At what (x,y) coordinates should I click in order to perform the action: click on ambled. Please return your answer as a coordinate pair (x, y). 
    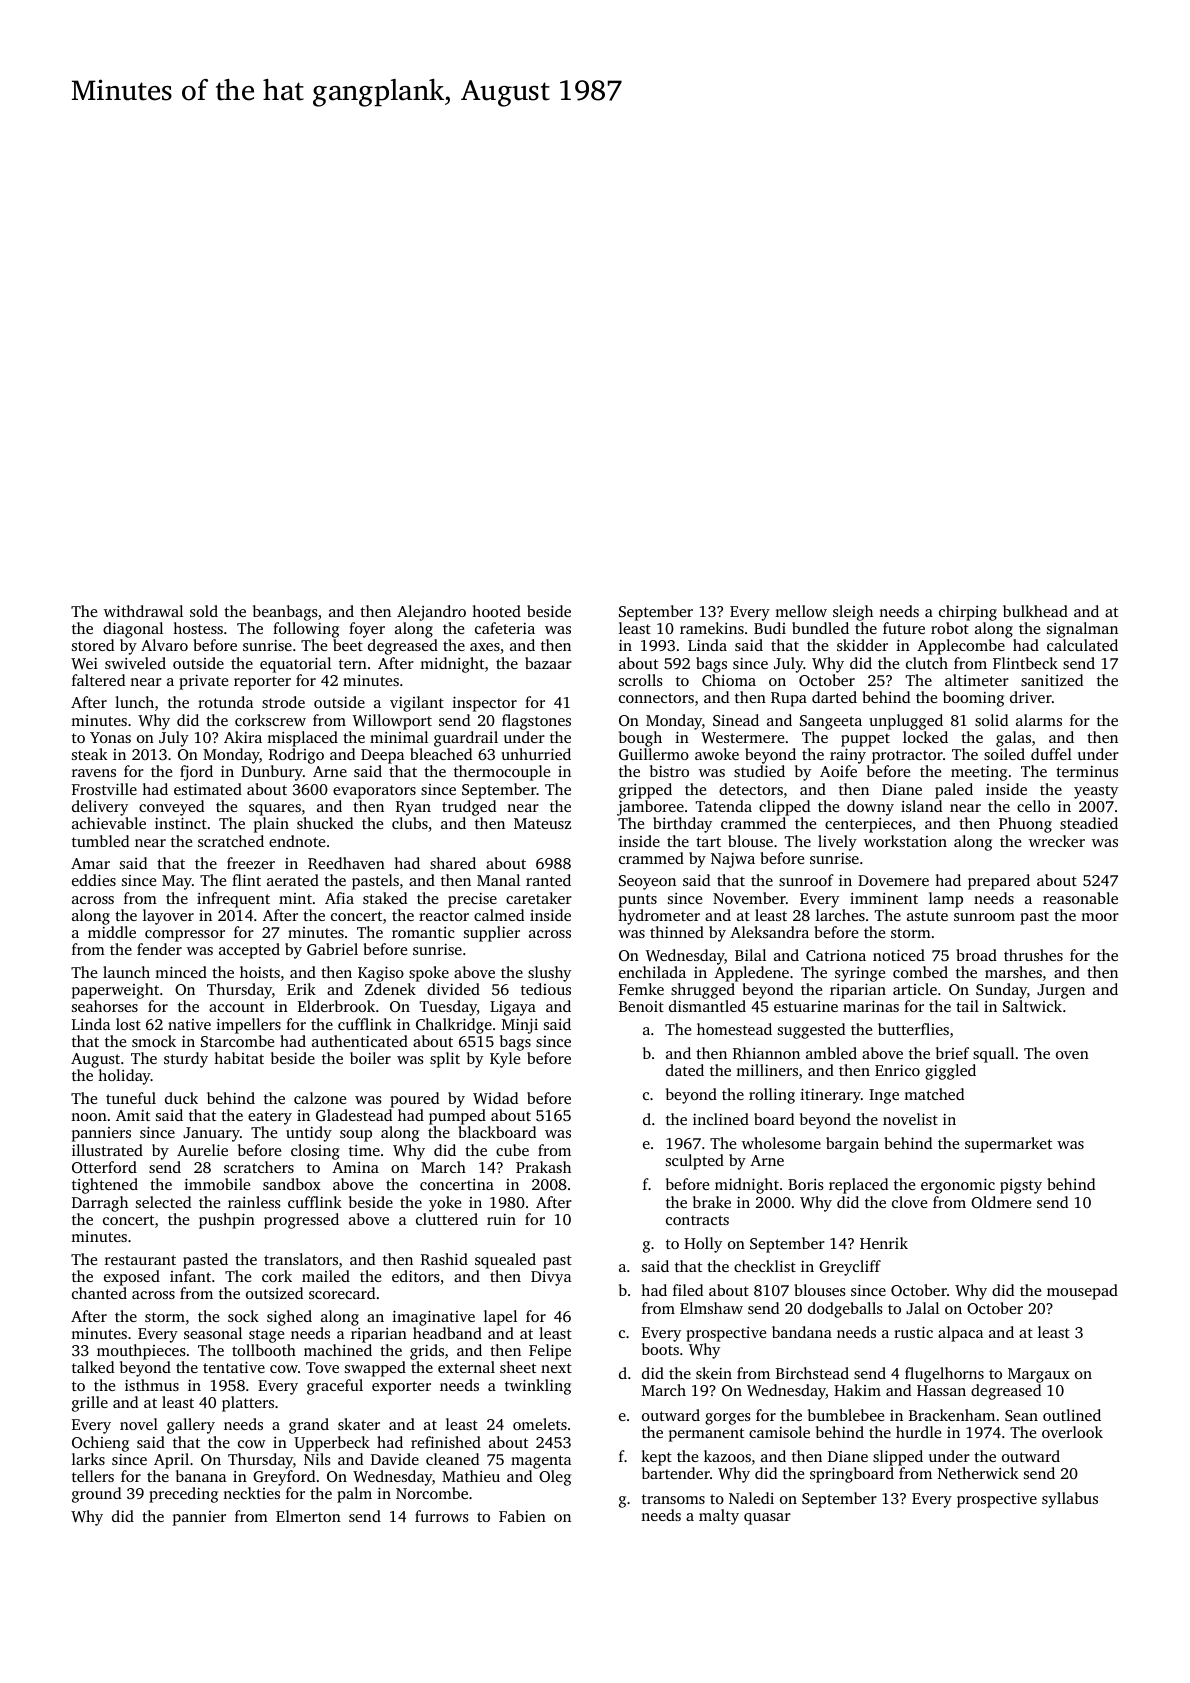
    Looking at the image, I should click on (831, 1053).
